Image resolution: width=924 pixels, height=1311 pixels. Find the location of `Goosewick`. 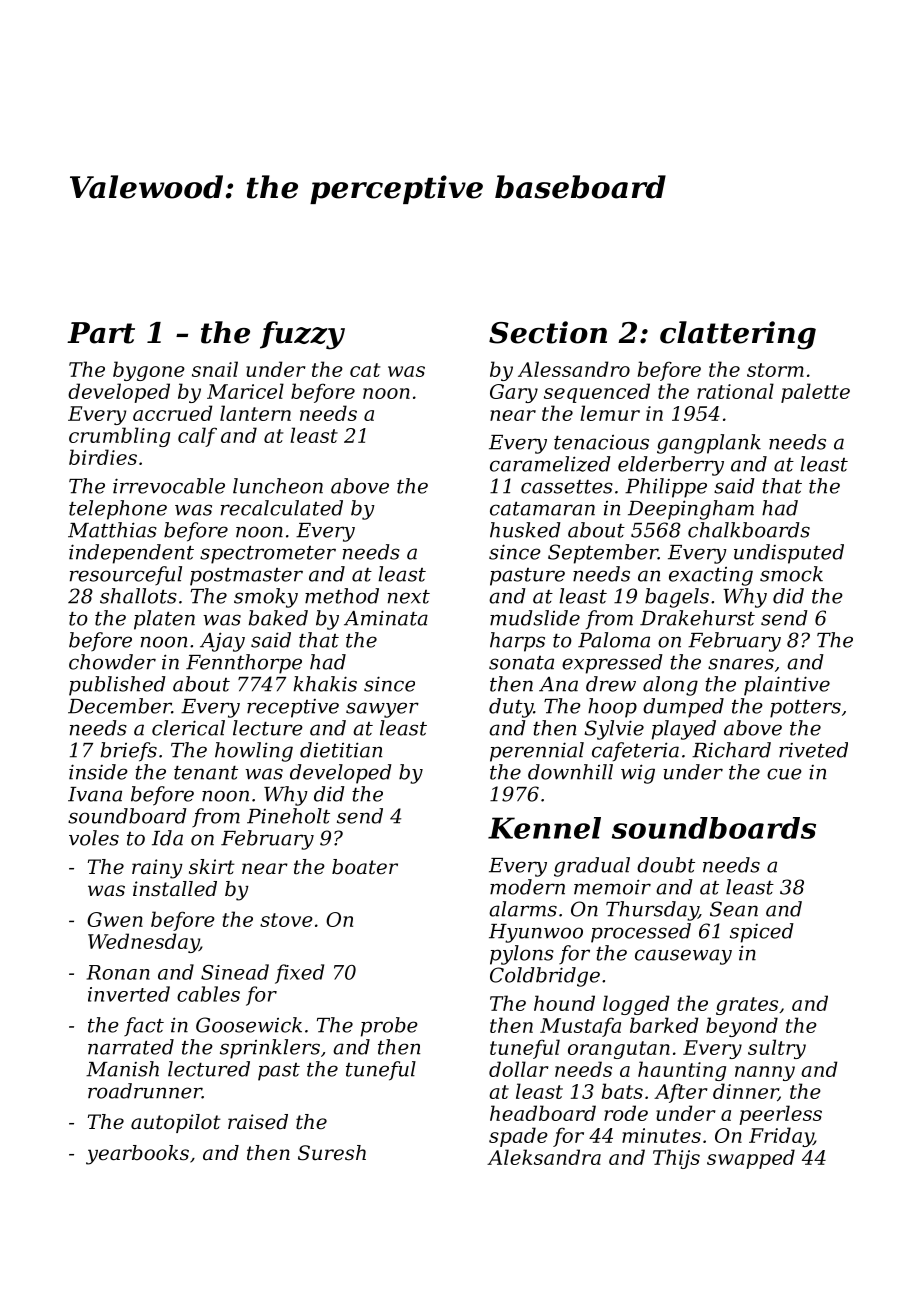

Goosewick is located at coordinates (249, 1025).
